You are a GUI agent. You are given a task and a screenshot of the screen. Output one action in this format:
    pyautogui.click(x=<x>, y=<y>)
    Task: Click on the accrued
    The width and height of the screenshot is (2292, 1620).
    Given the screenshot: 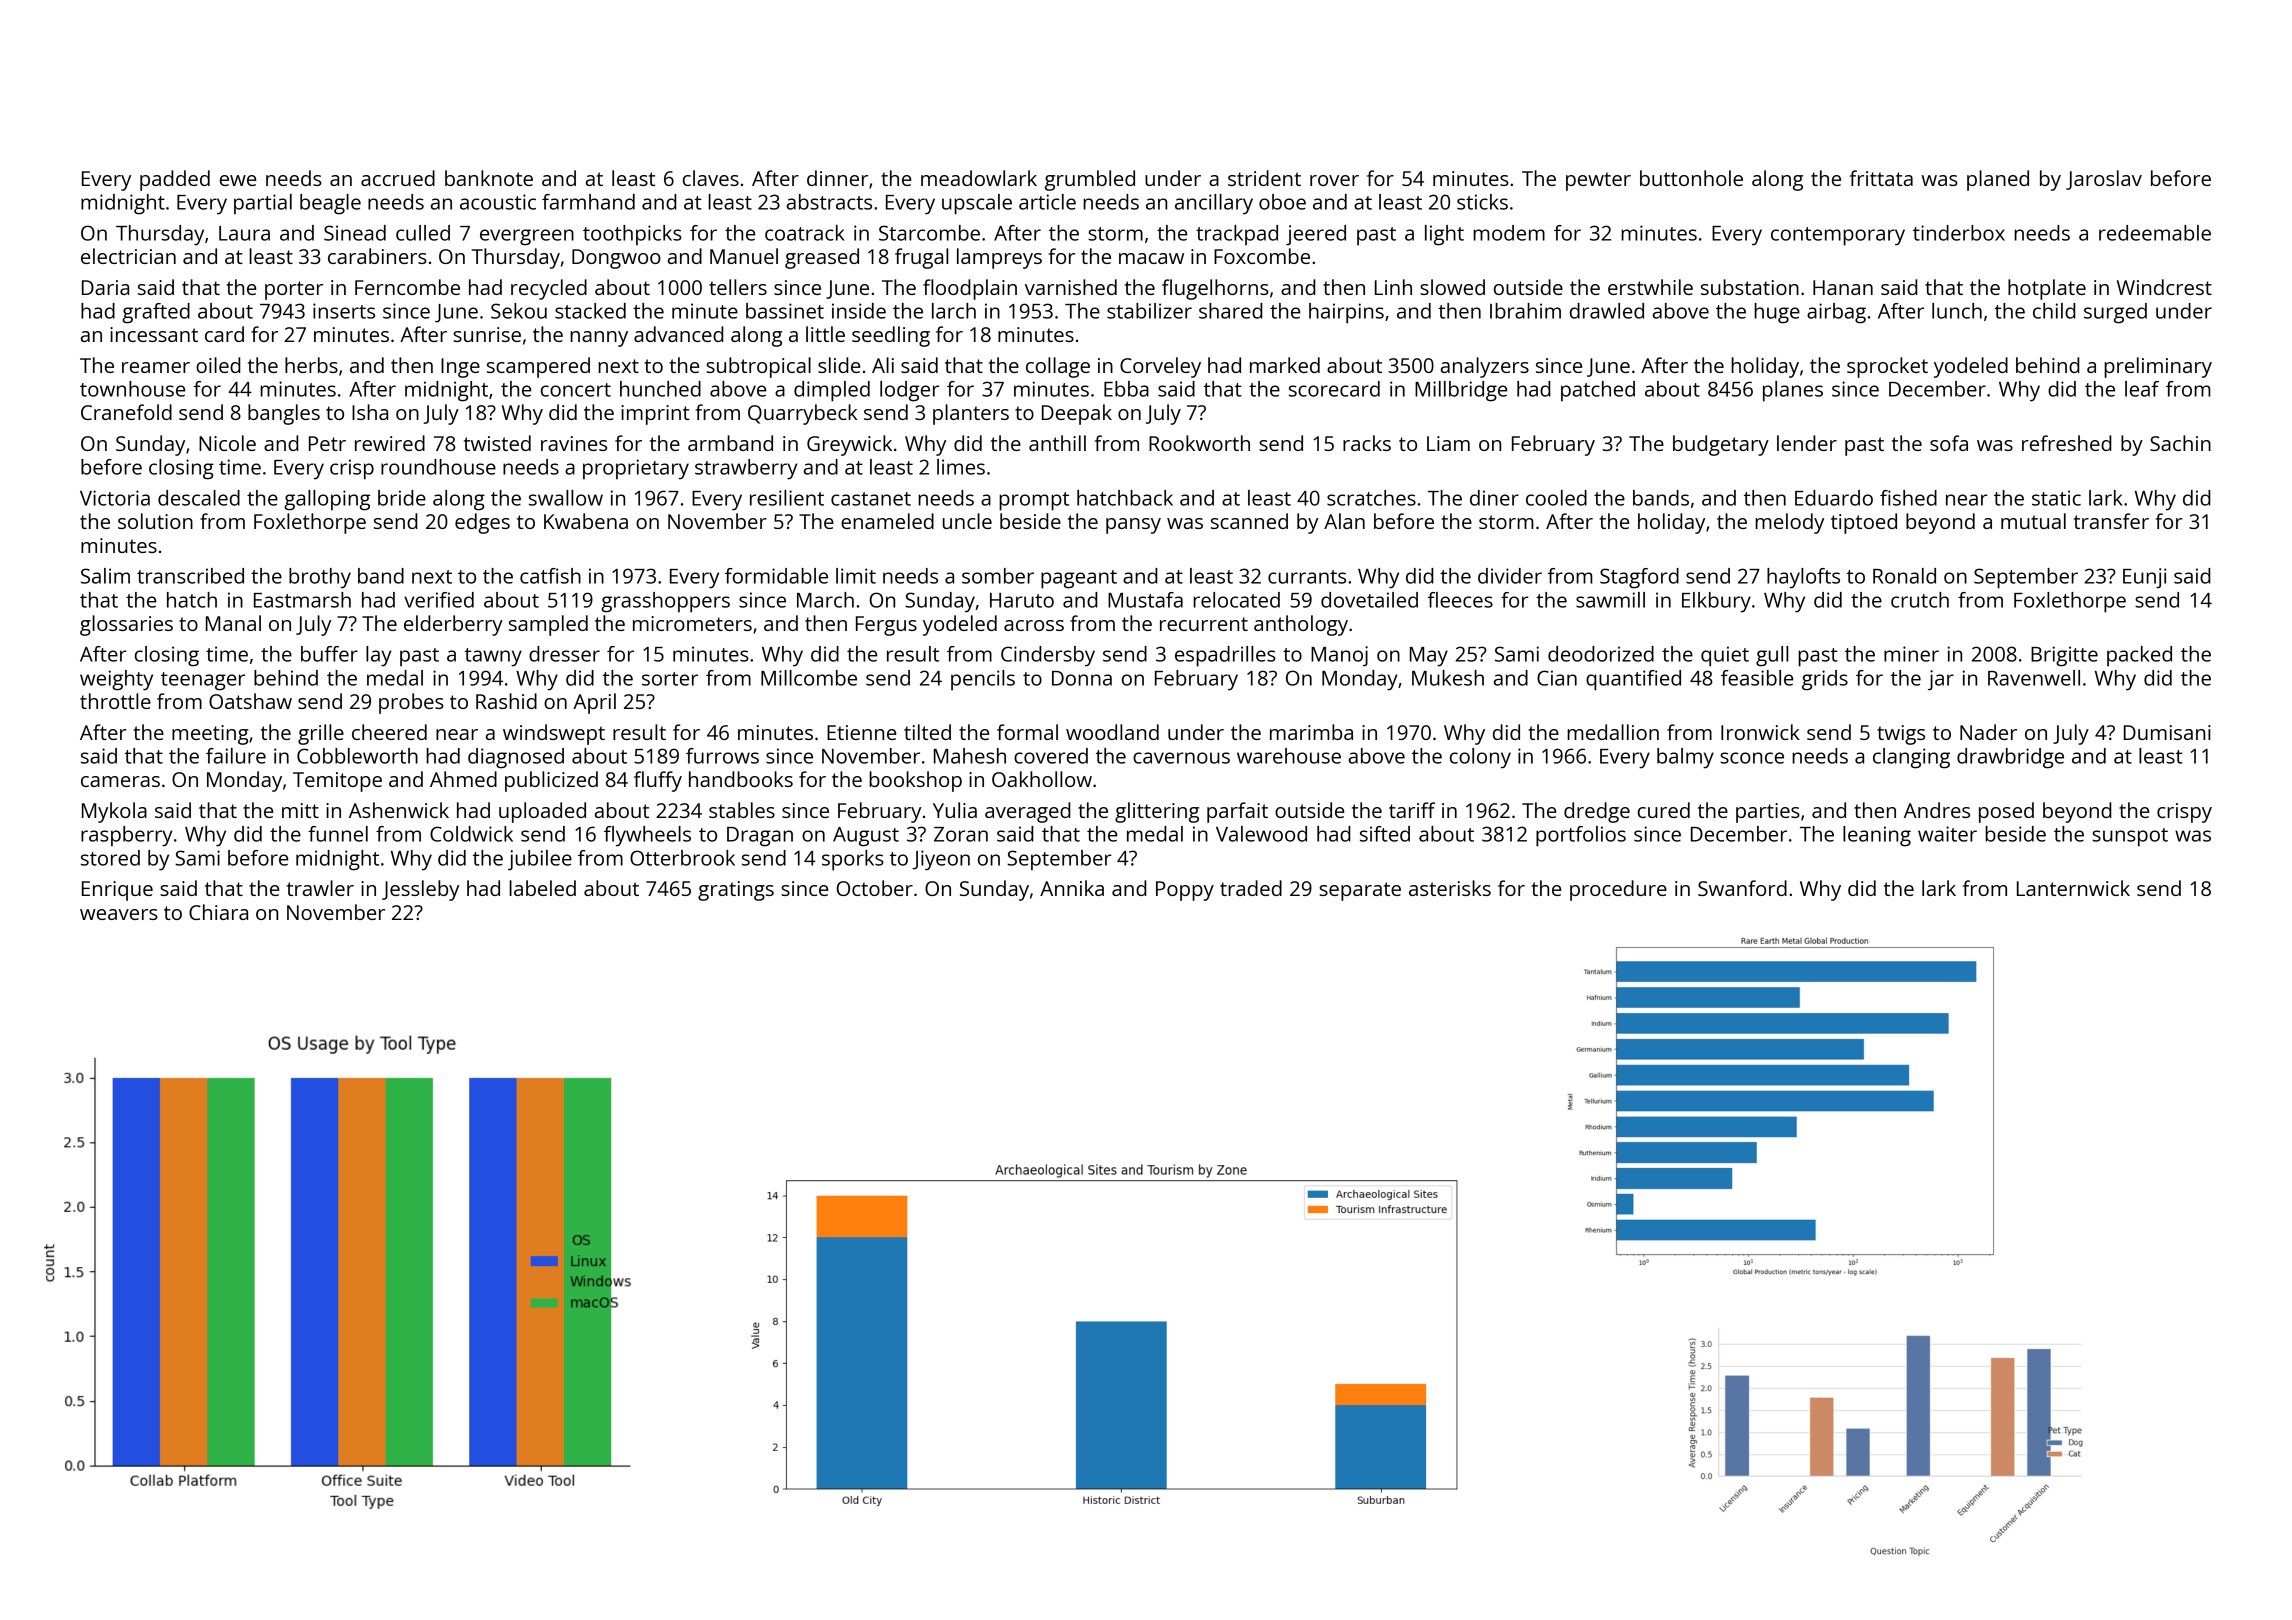 What is the action you would take?
    pyautogui.click(x=398, y=178)
